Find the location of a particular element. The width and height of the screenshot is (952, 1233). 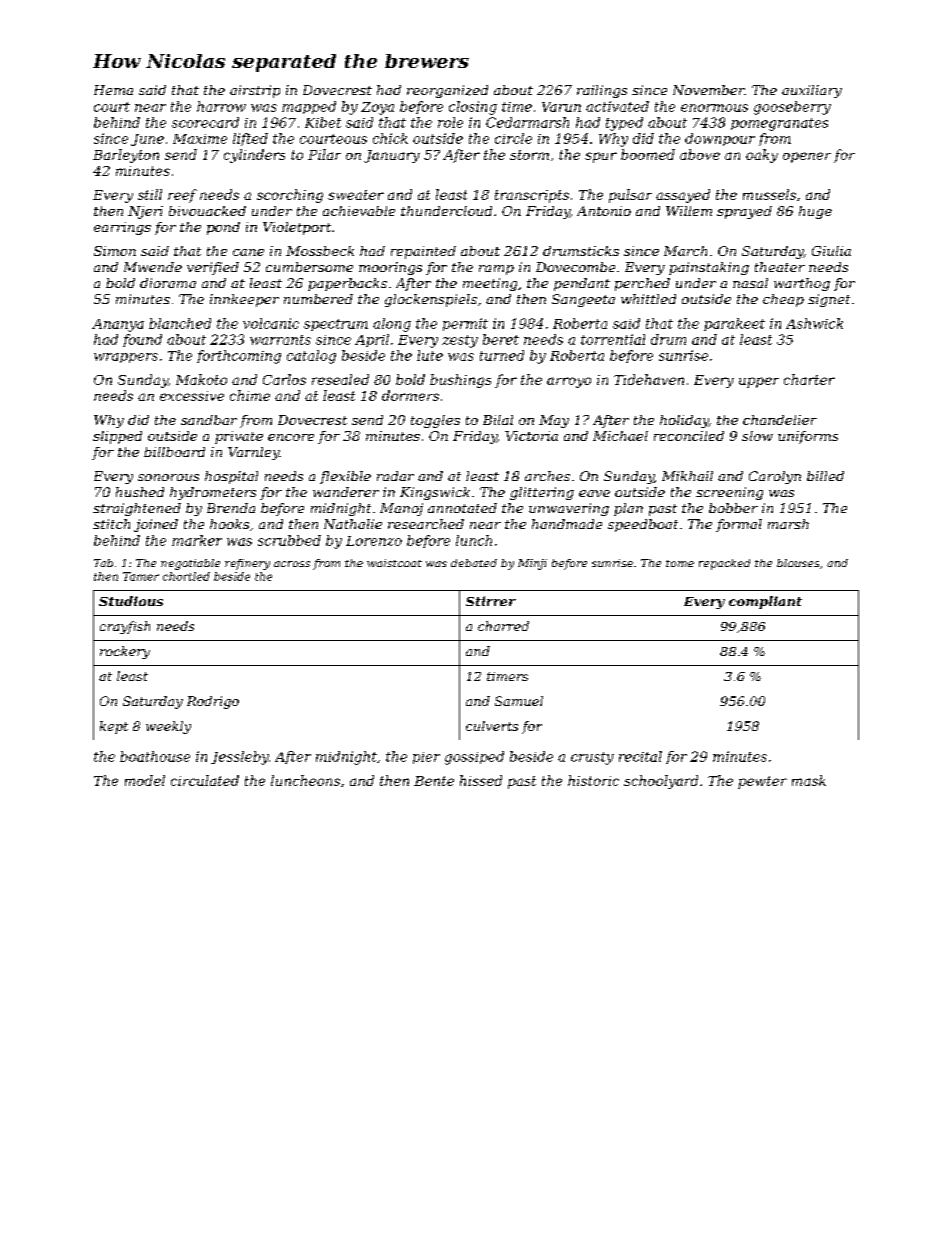

sonorous is located at coordinates (168, 477).
